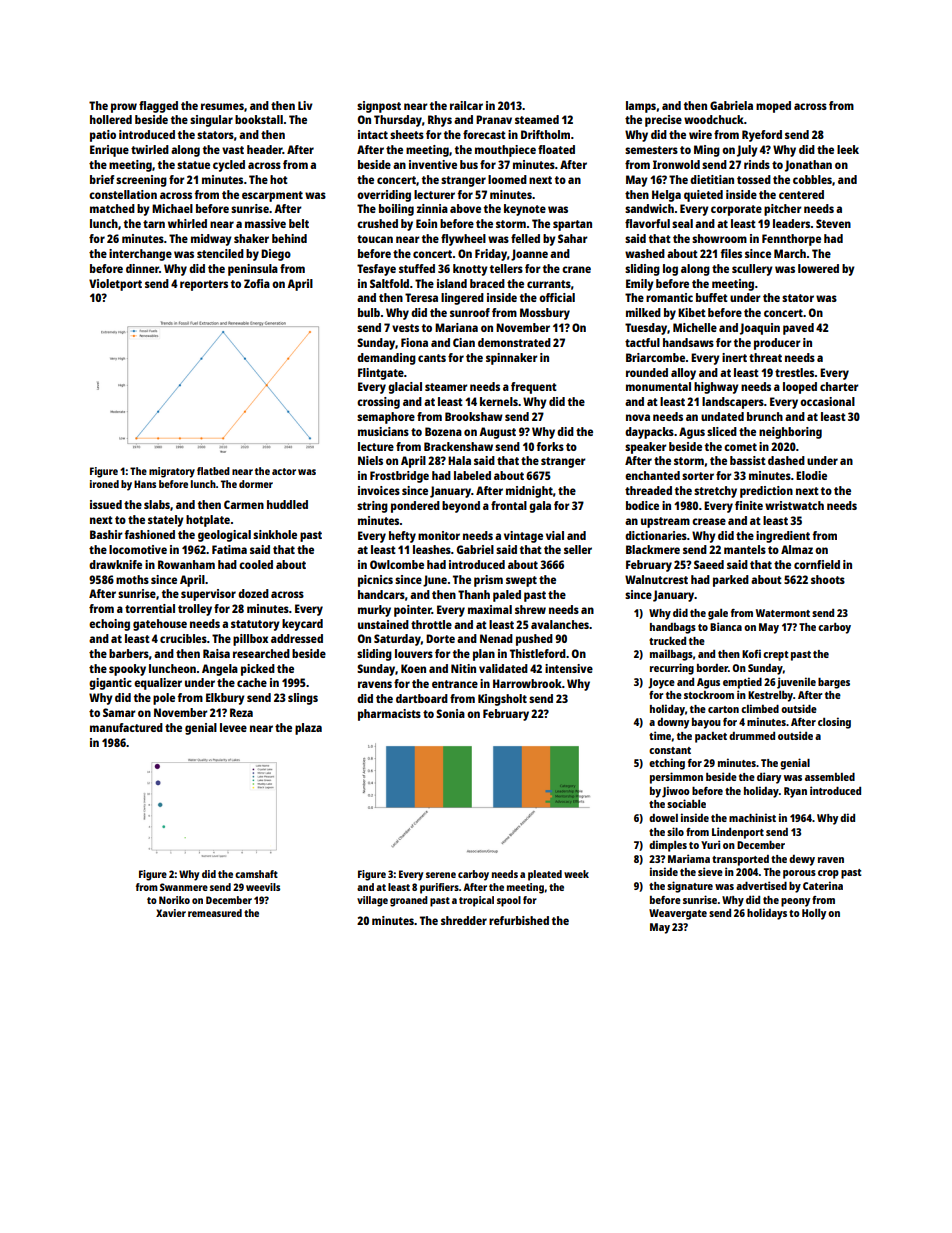 The width and height of the image is (952, 1233). I want to click on Bianca, so click(726, 626).
